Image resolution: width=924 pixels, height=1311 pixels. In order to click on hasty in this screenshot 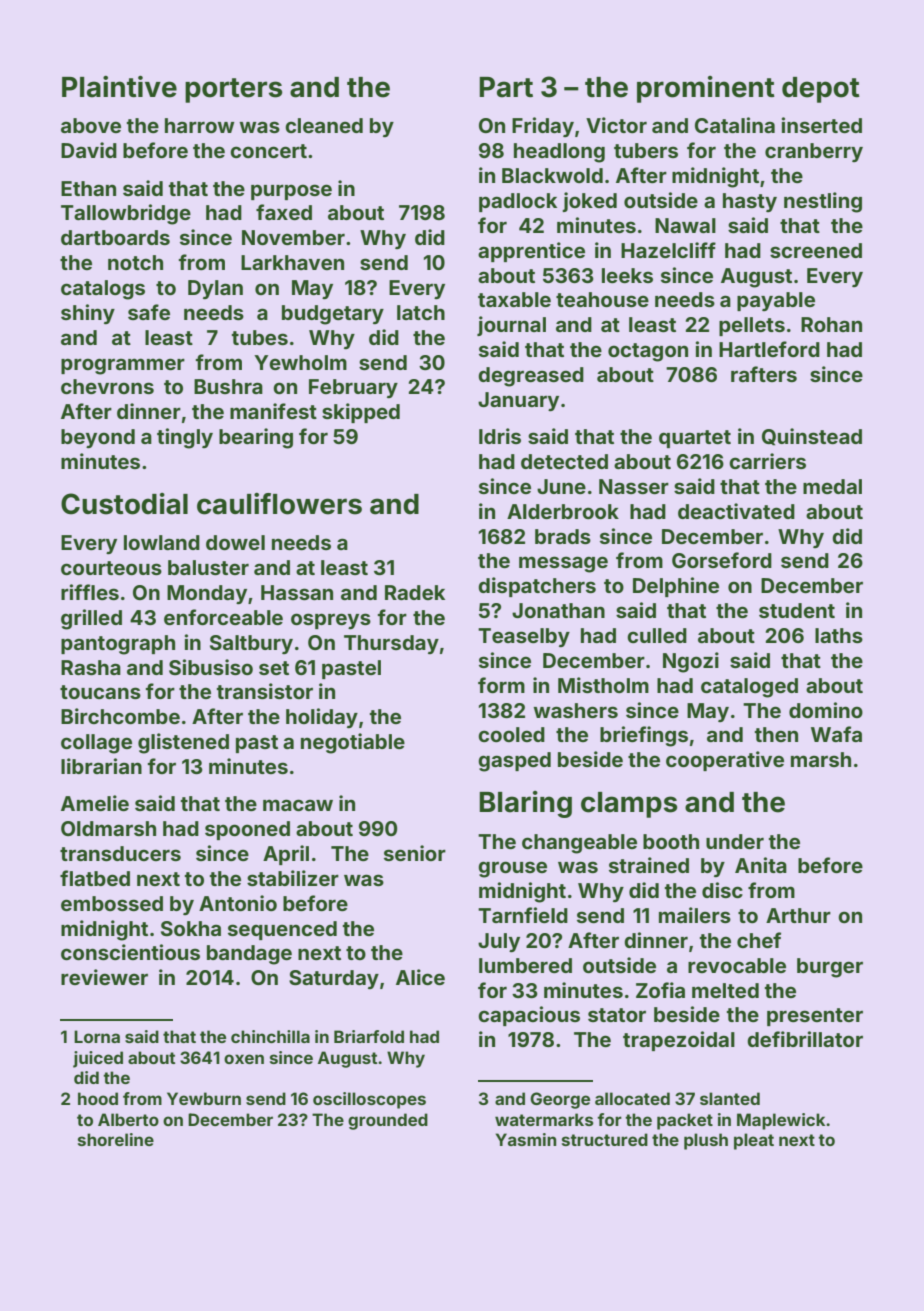, I will do `click(750, 202)`.
